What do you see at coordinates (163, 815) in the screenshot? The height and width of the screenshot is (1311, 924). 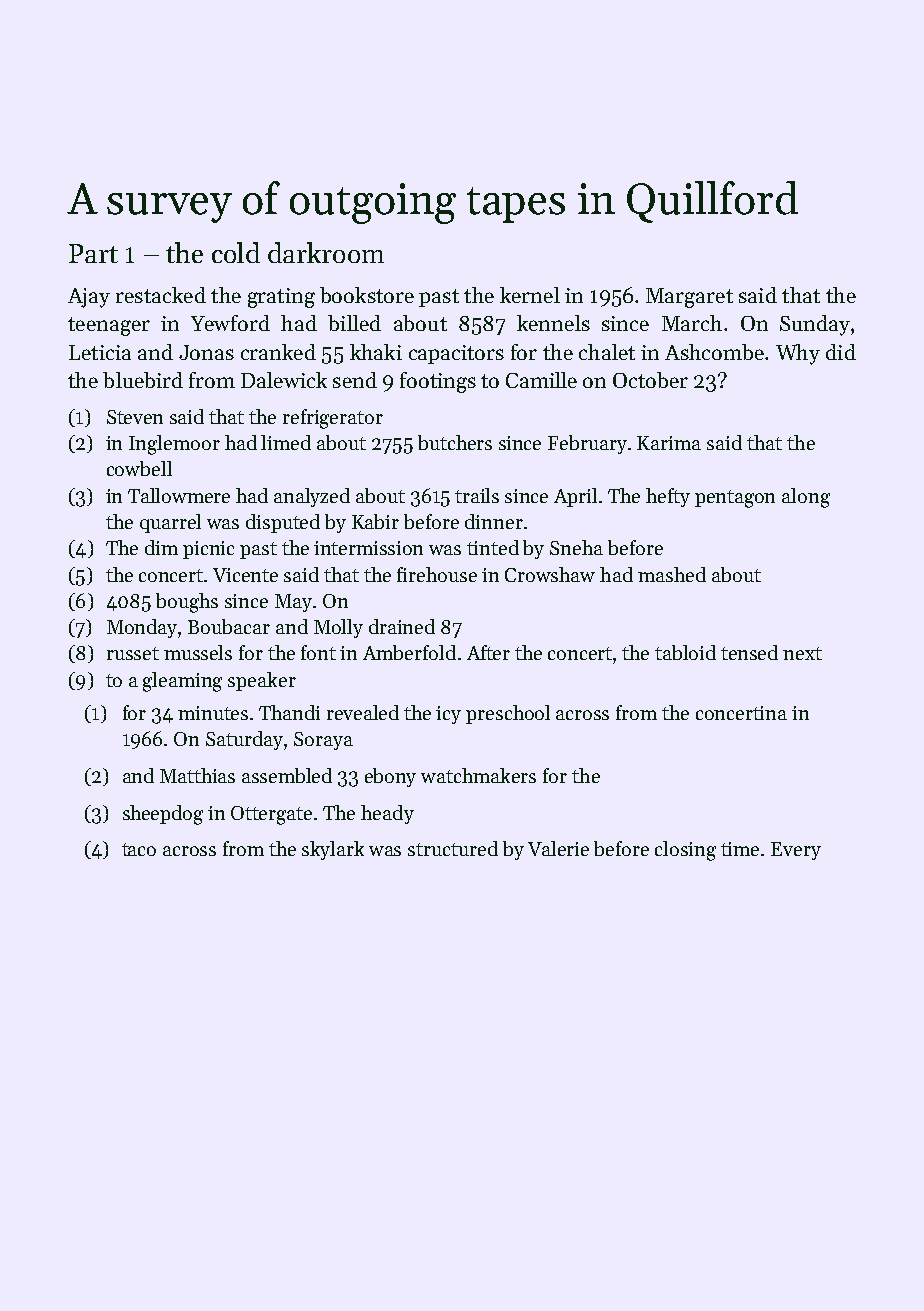 I see `sheepdog` at bounding box center [163, 815].
